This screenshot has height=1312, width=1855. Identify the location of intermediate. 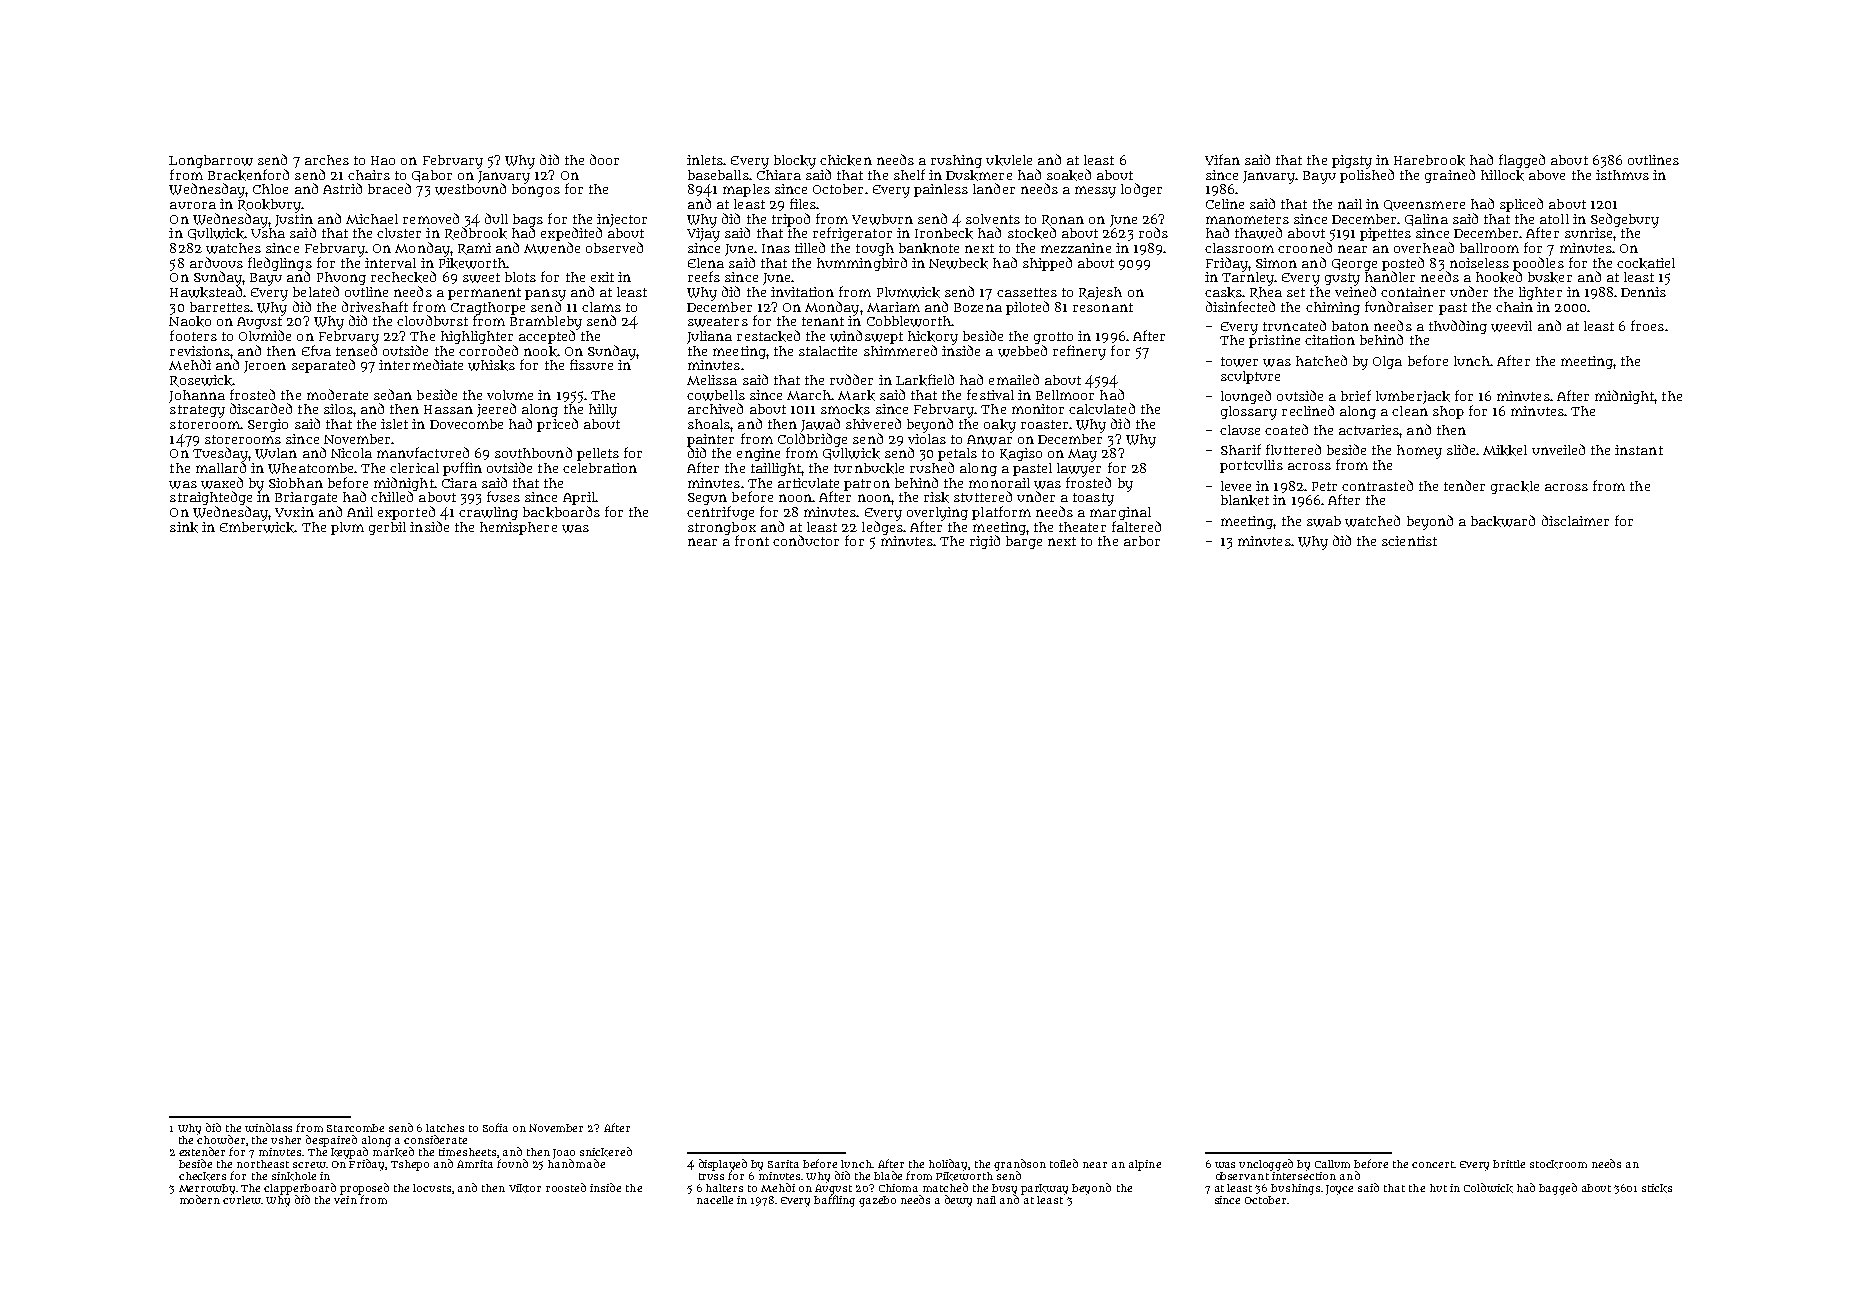
(421, 364).
